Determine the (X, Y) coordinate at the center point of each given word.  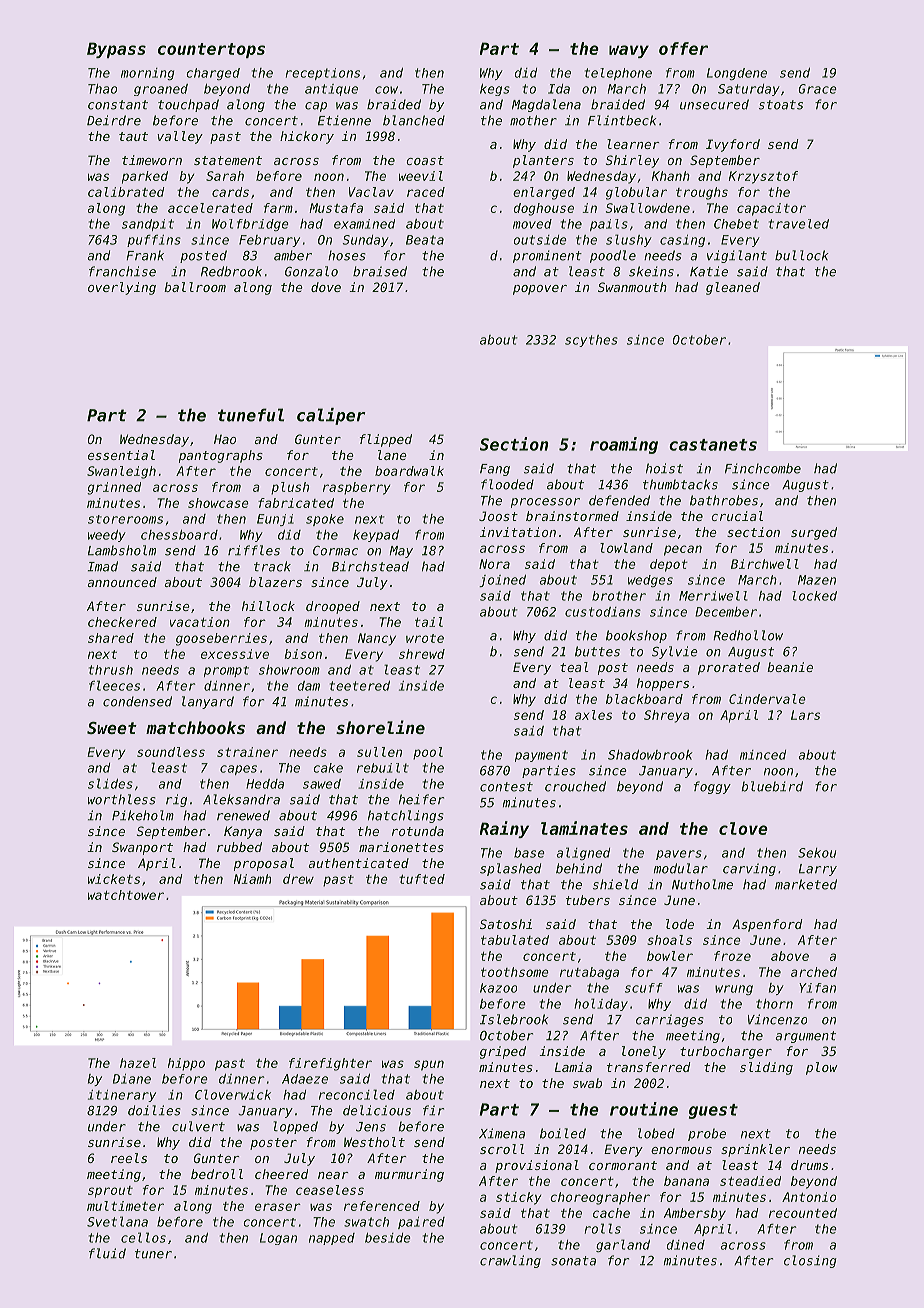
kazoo (498, 988)
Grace (817, 89)
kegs (495, 90)
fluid (107, 1253)
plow (822, 1068)
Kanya (243, 832)
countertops (211, 50)
